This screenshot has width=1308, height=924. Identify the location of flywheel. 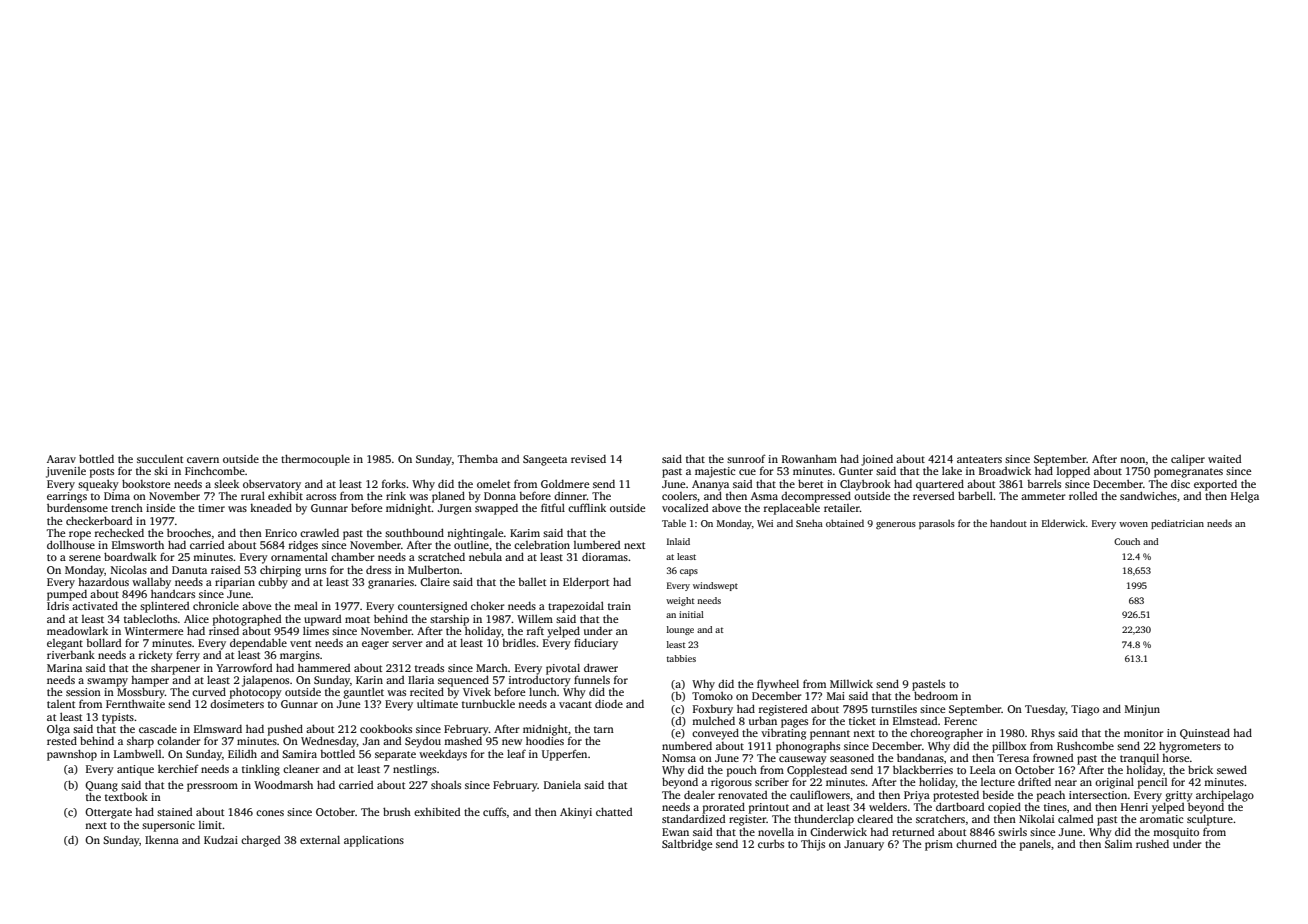
(778, 685).
